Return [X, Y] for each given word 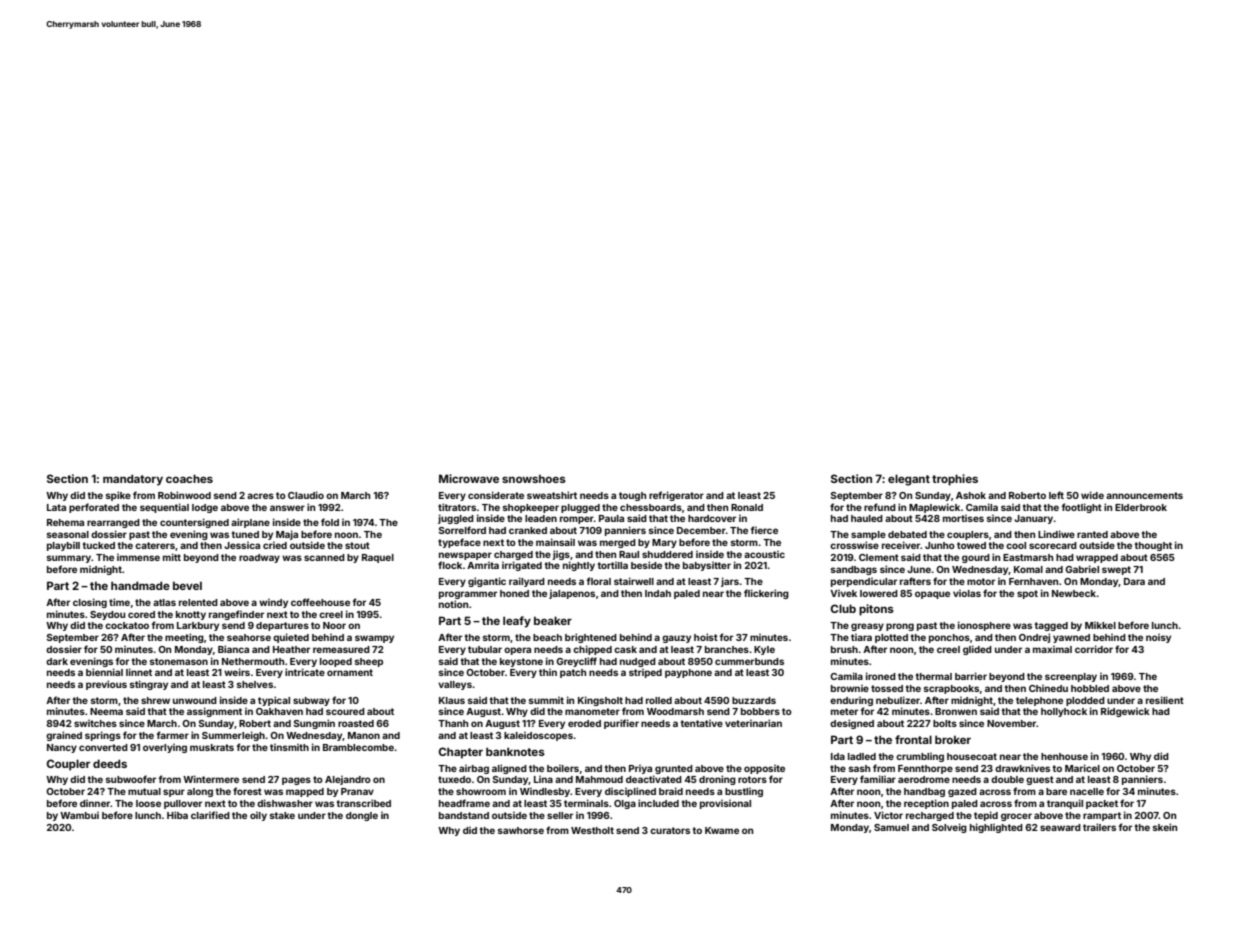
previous [106, 685]
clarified [210, 815]
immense [138, 557]
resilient [1165, 700]
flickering [766, 594]
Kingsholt [600, 701]
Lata [56, 507]
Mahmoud [599, 779]
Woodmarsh [675, 711]
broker [953, 739]
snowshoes [534, 478]
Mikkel [1100, 625]
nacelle [1087, 791]
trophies [955, 480]
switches [95, 723]
